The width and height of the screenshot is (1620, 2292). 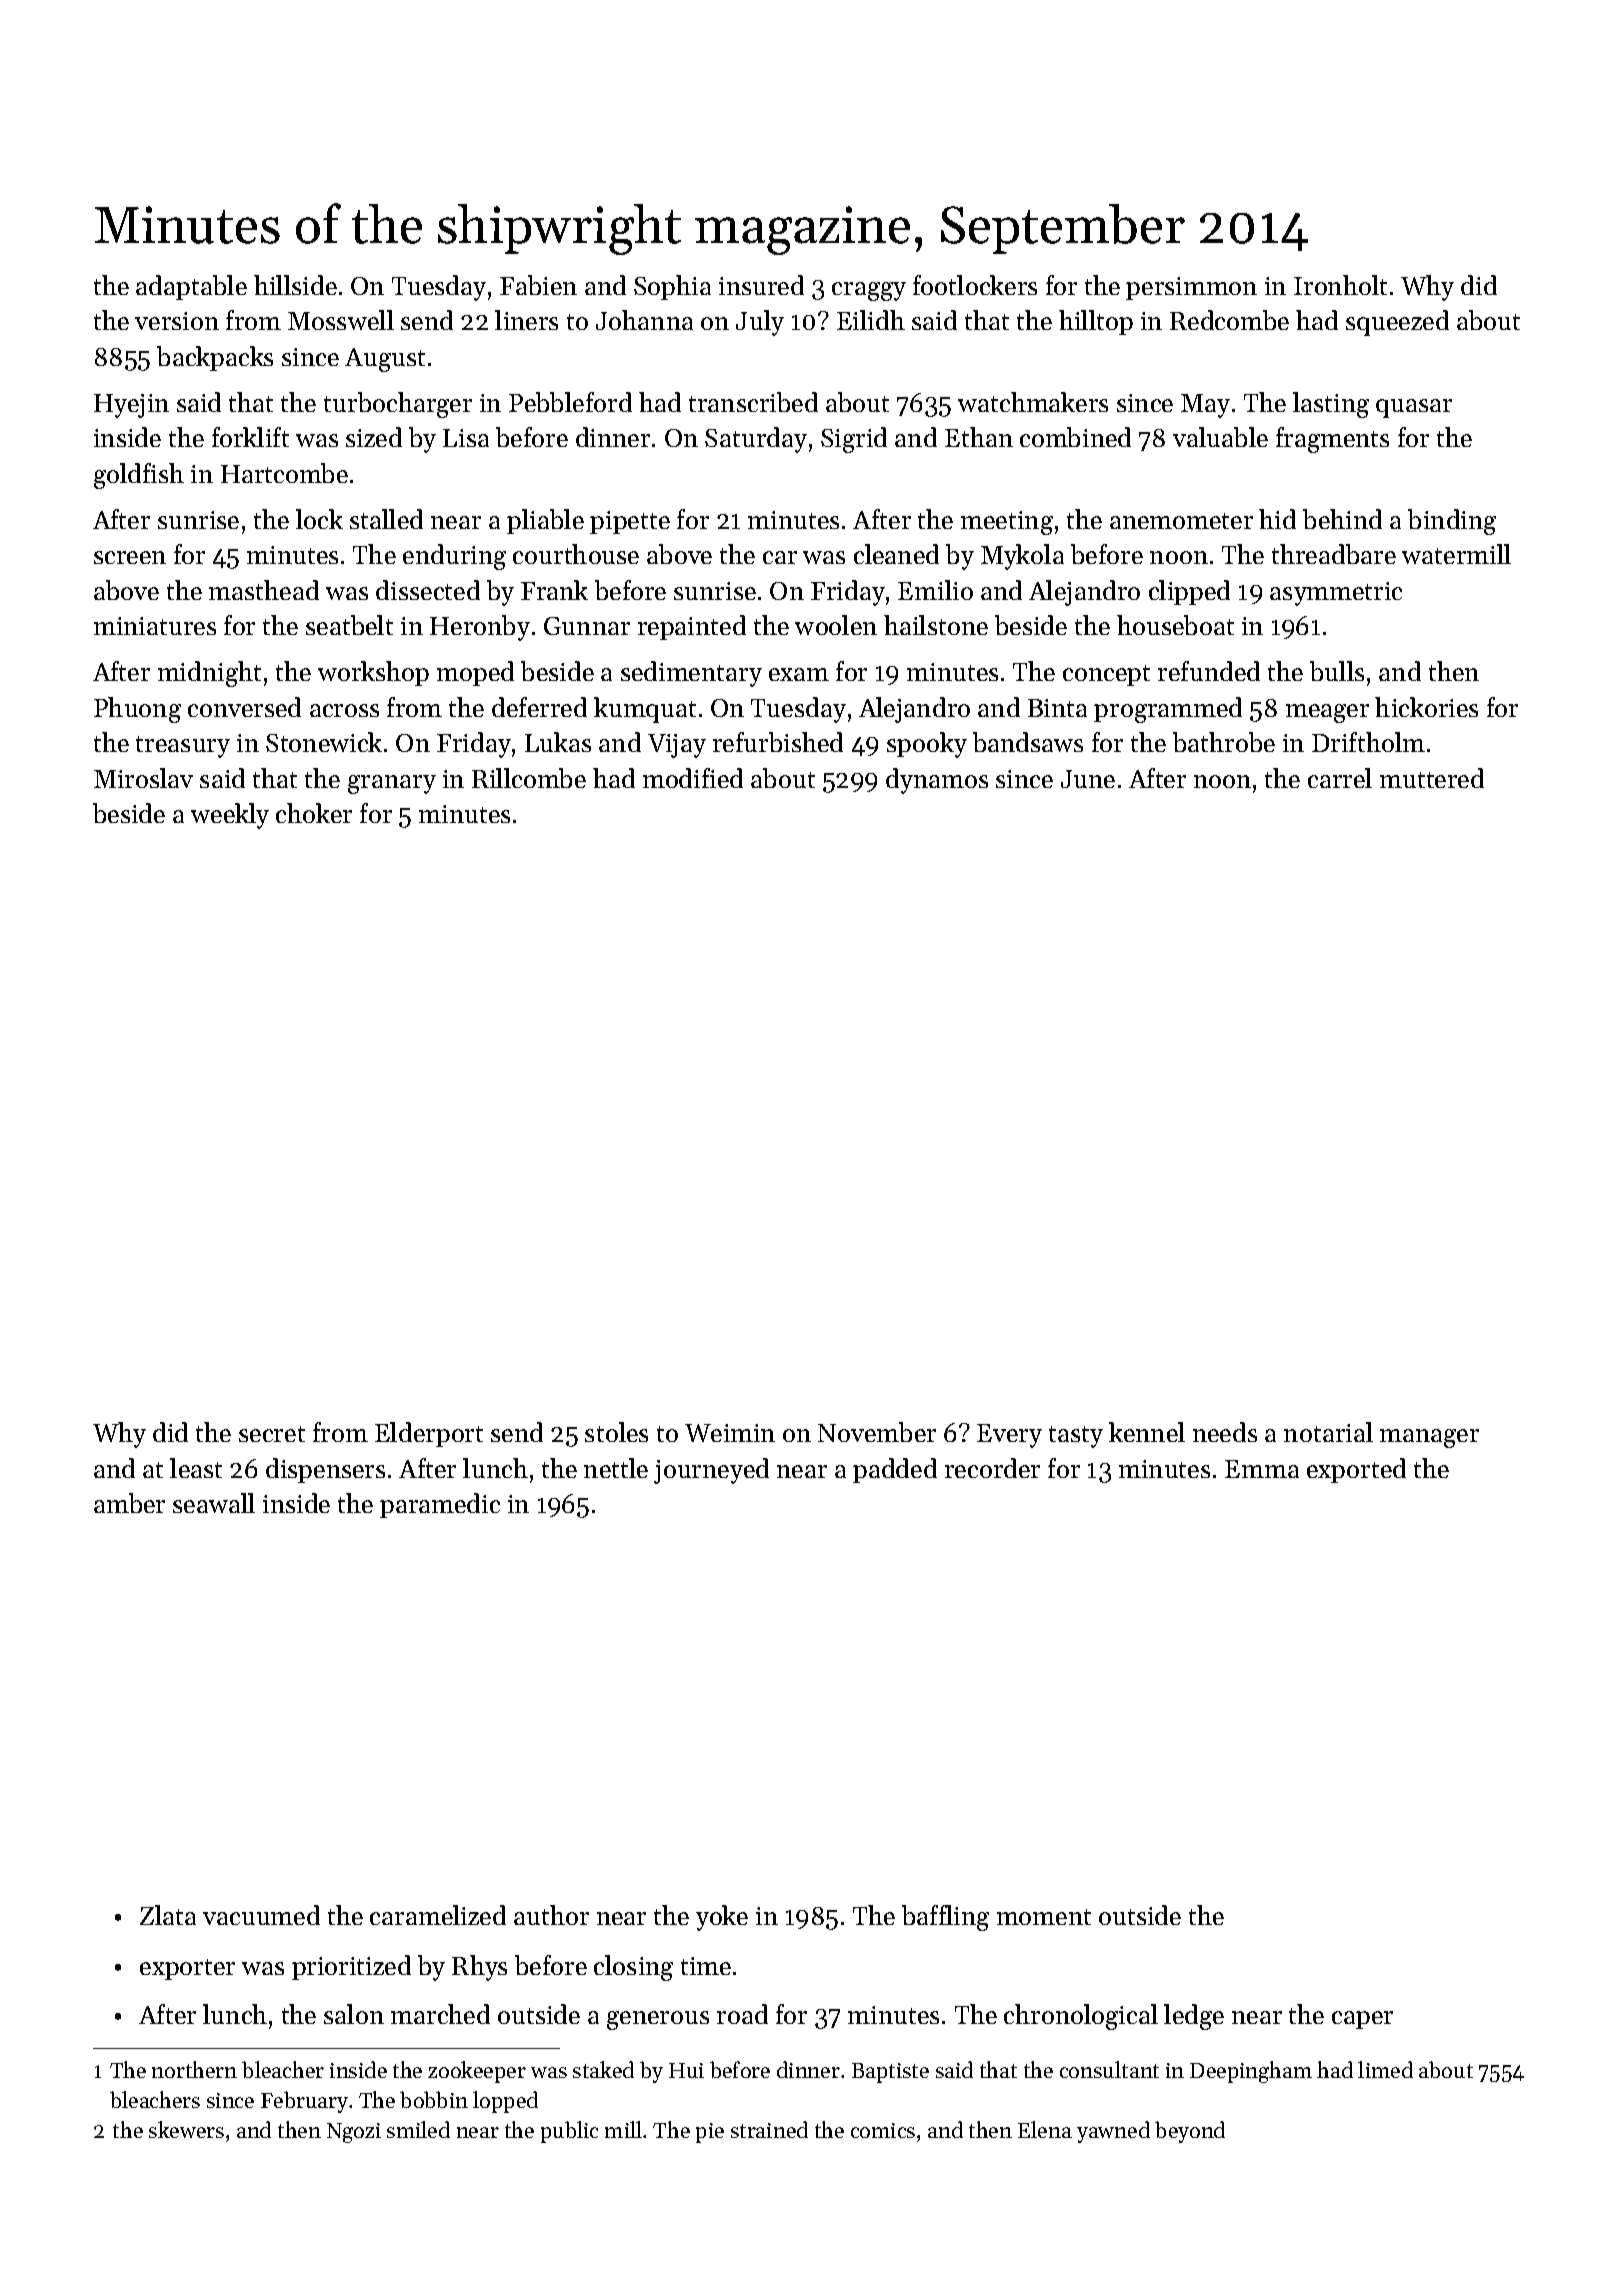 I want to click on skewers, so click(x=186, y=2129).
